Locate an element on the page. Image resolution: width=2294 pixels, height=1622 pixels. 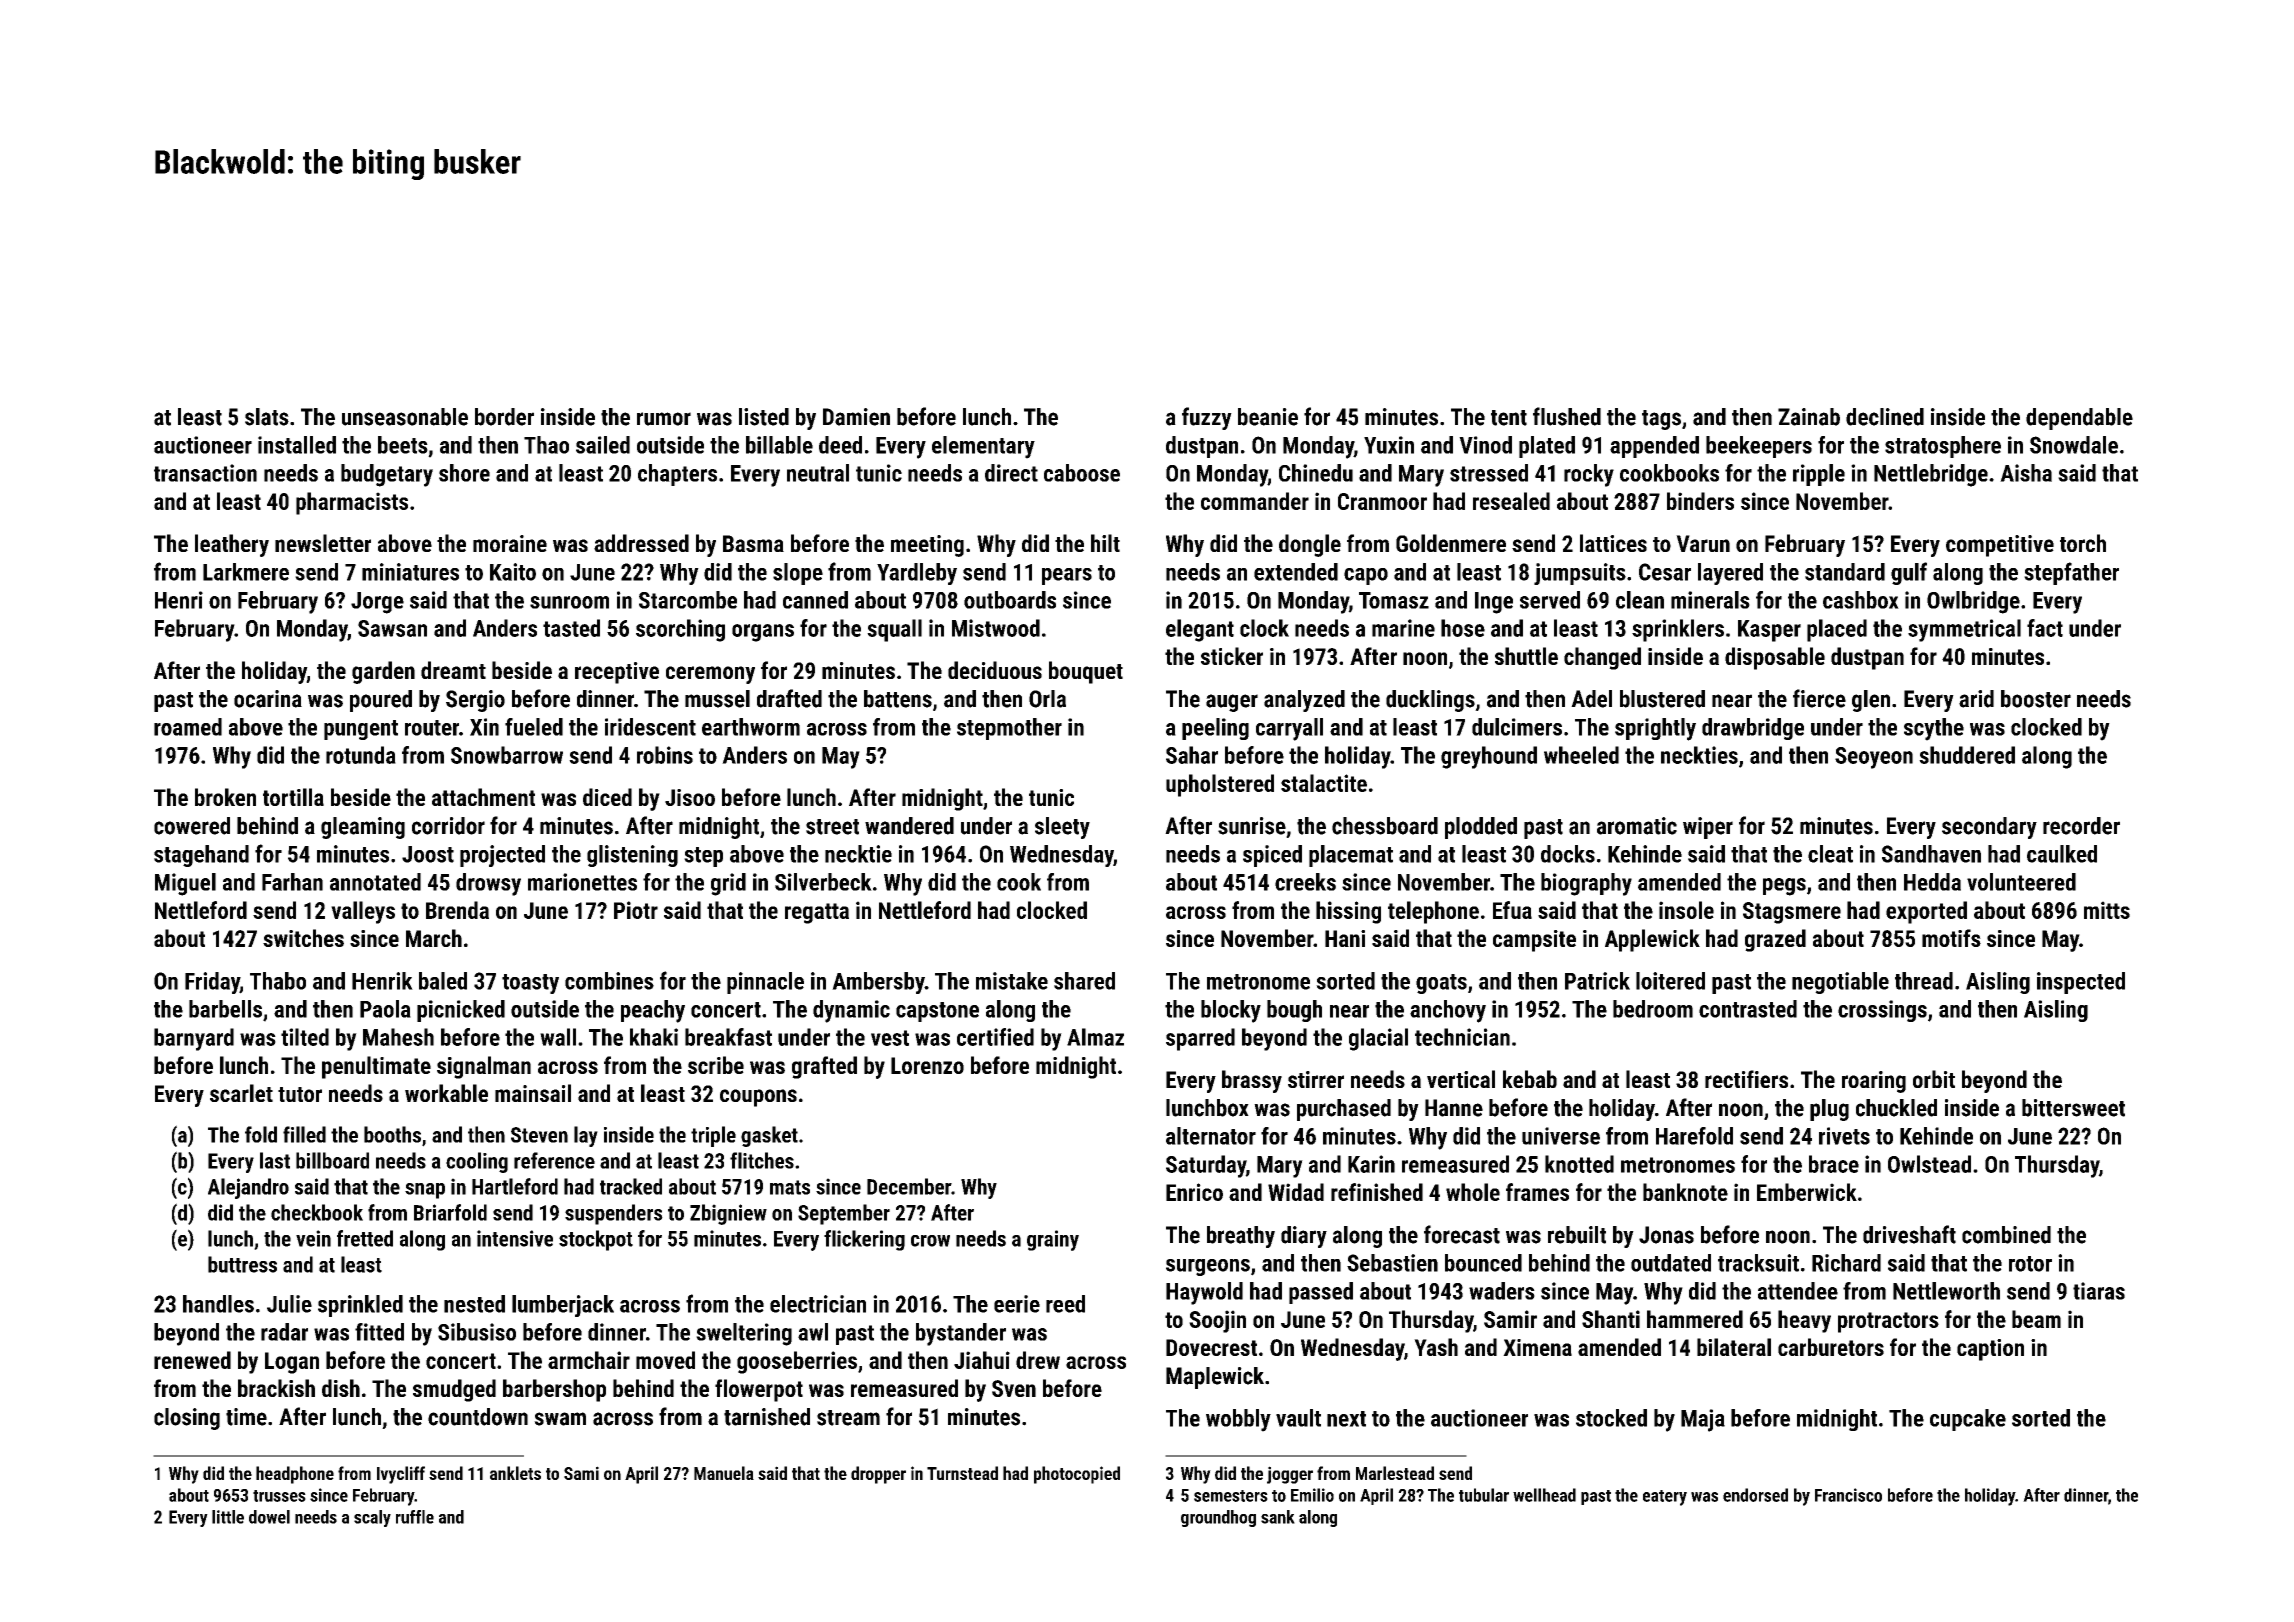
Turnstead is located at coordinates (962, 1473).
